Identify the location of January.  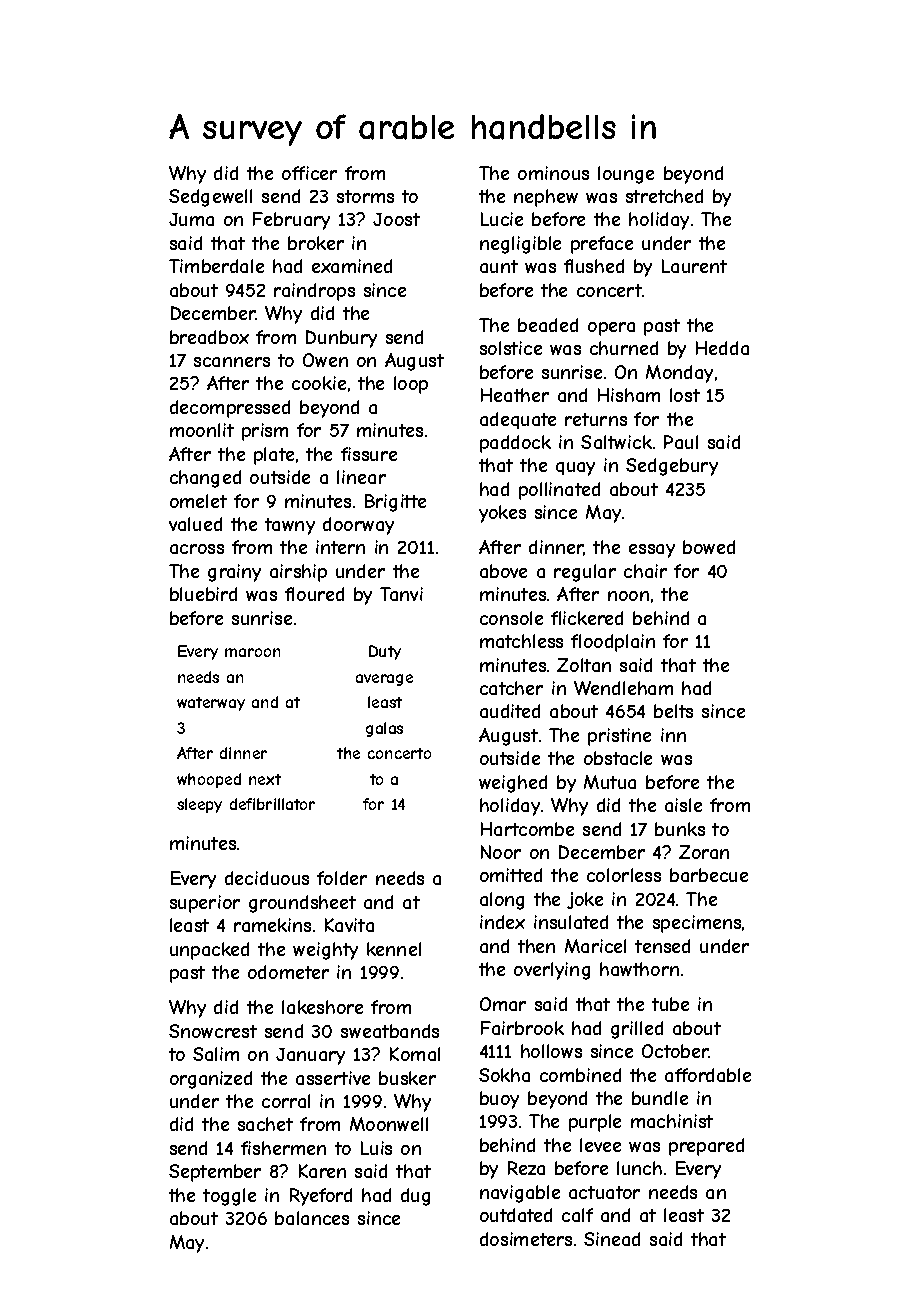
(310, 1056).
